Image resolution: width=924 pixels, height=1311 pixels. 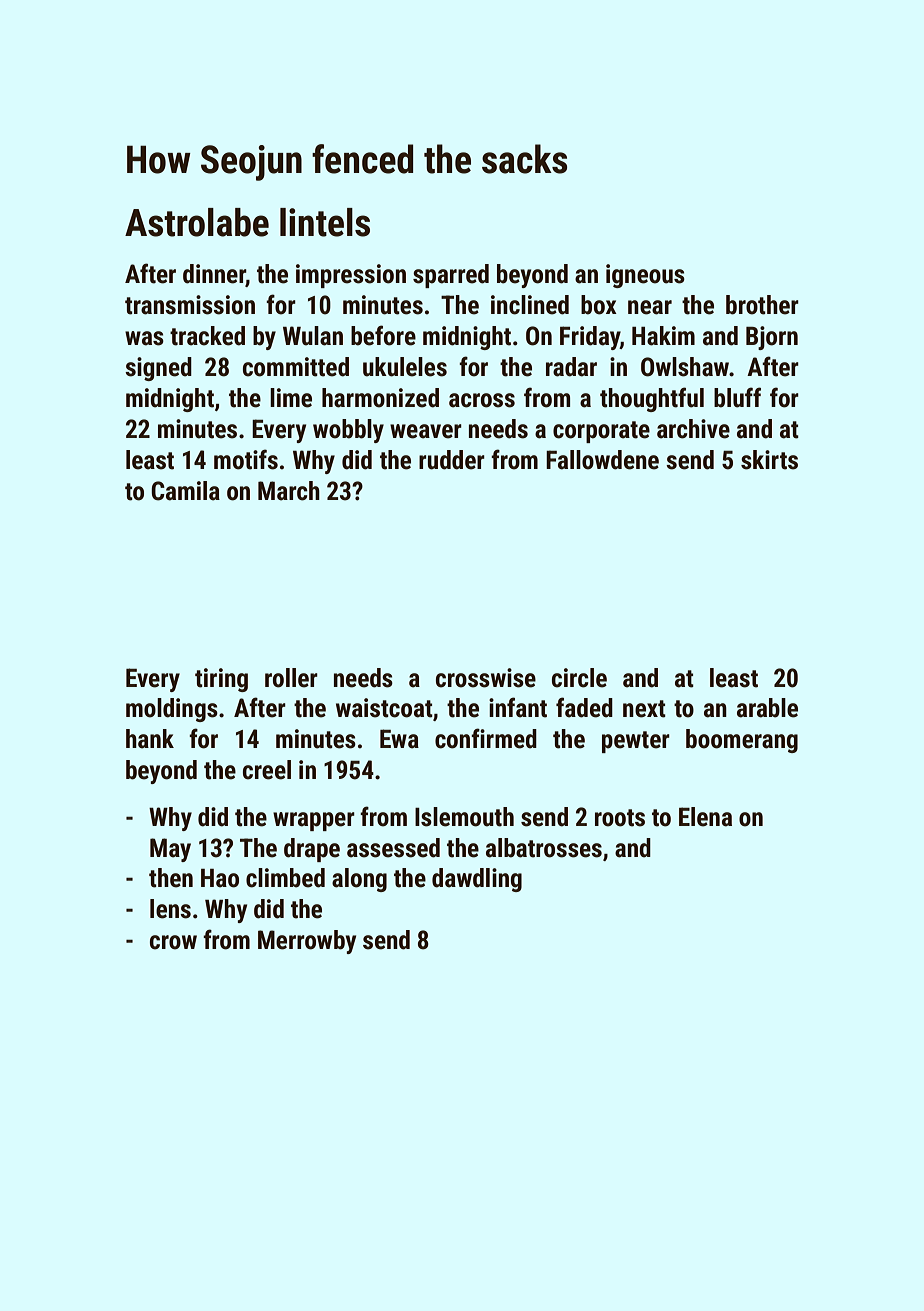 I want to click on roller, so click(x=291, y=678).
